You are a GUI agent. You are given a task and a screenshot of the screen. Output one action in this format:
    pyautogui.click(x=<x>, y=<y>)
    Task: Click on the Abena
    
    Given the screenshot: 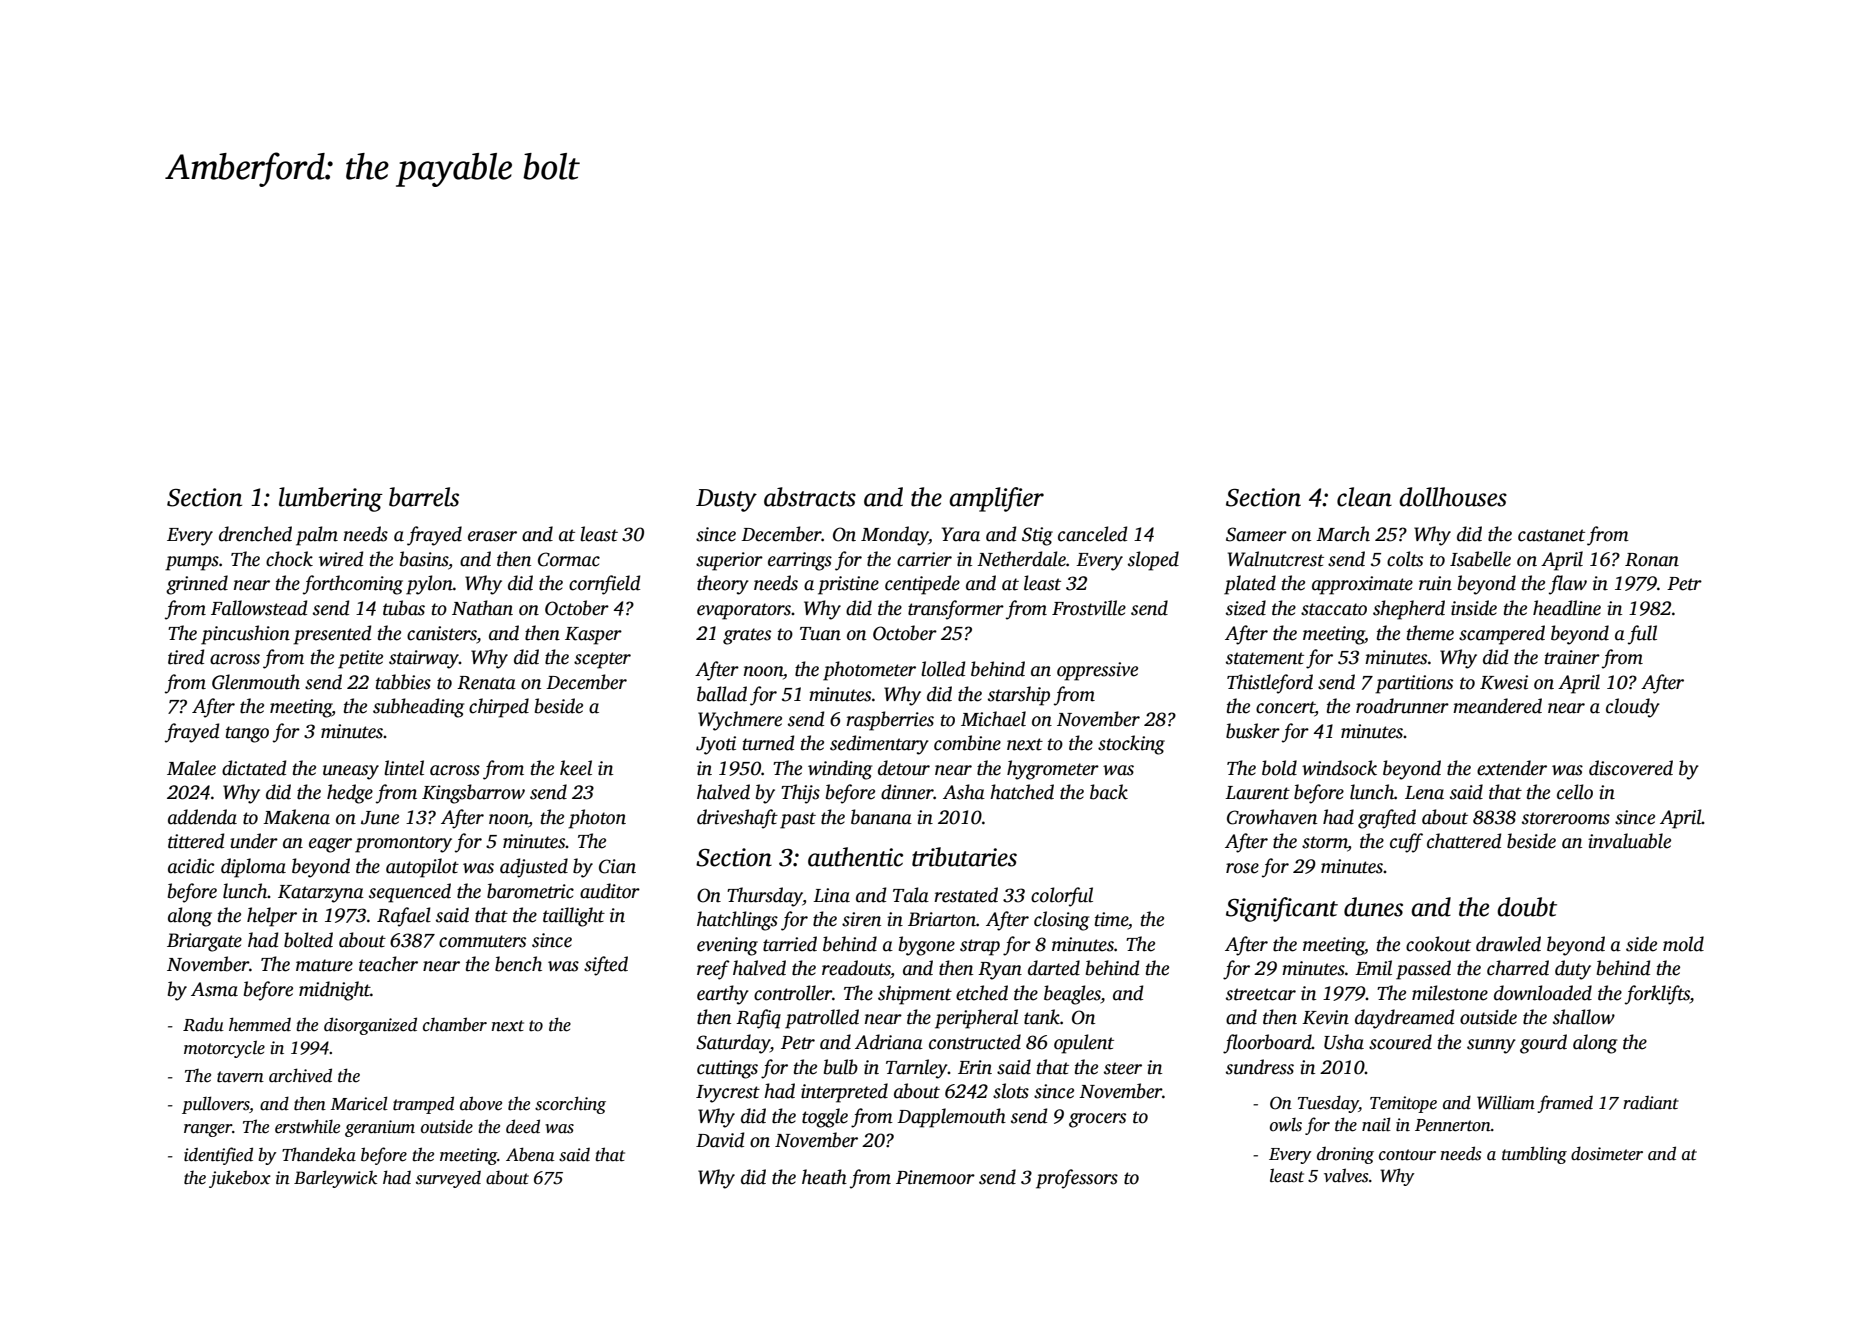 What is the action you would take?
    pyautogui.click(x=530, y=1154)
